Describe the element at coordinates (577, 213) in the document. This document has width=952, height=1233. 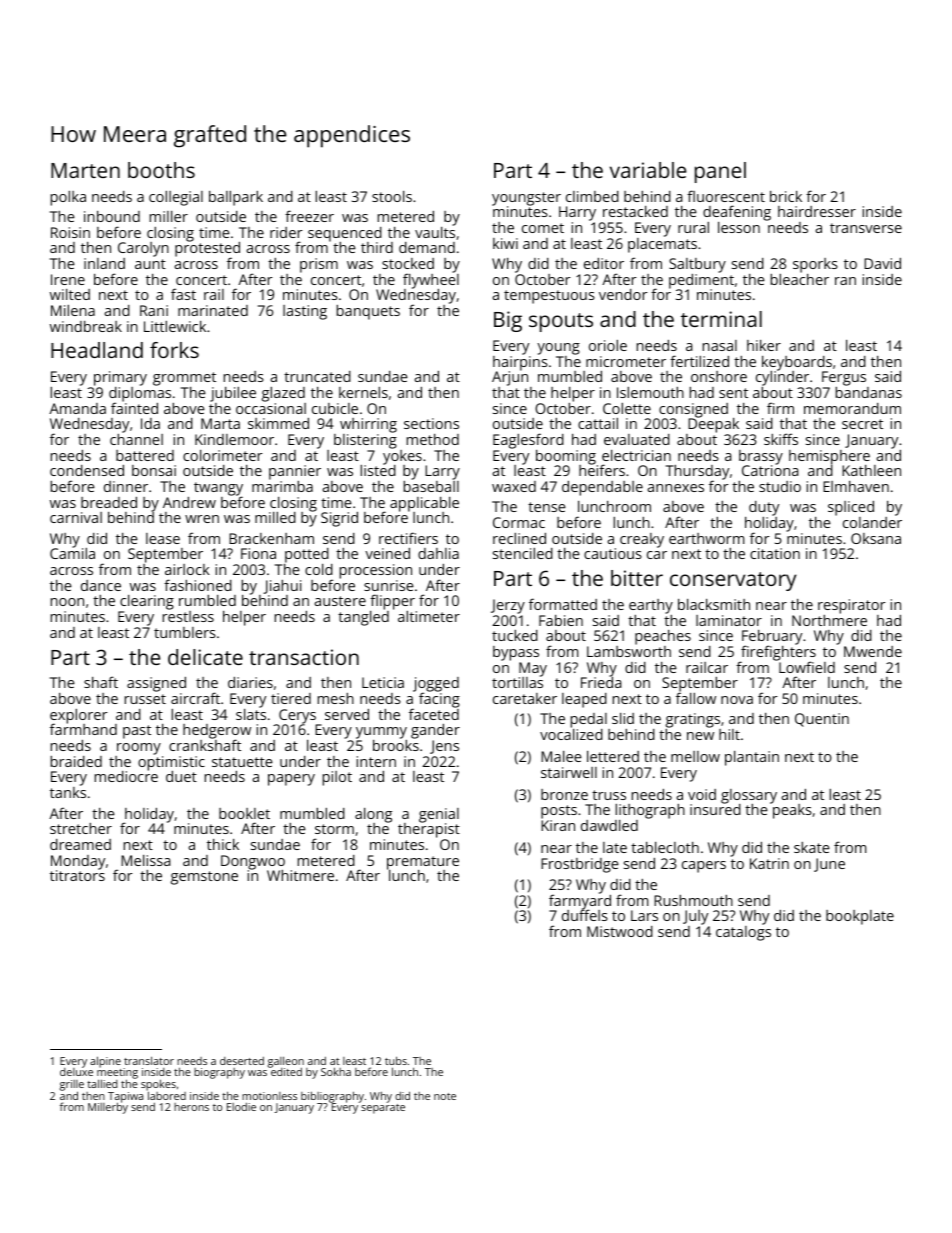
I see `Harry` at that location.
